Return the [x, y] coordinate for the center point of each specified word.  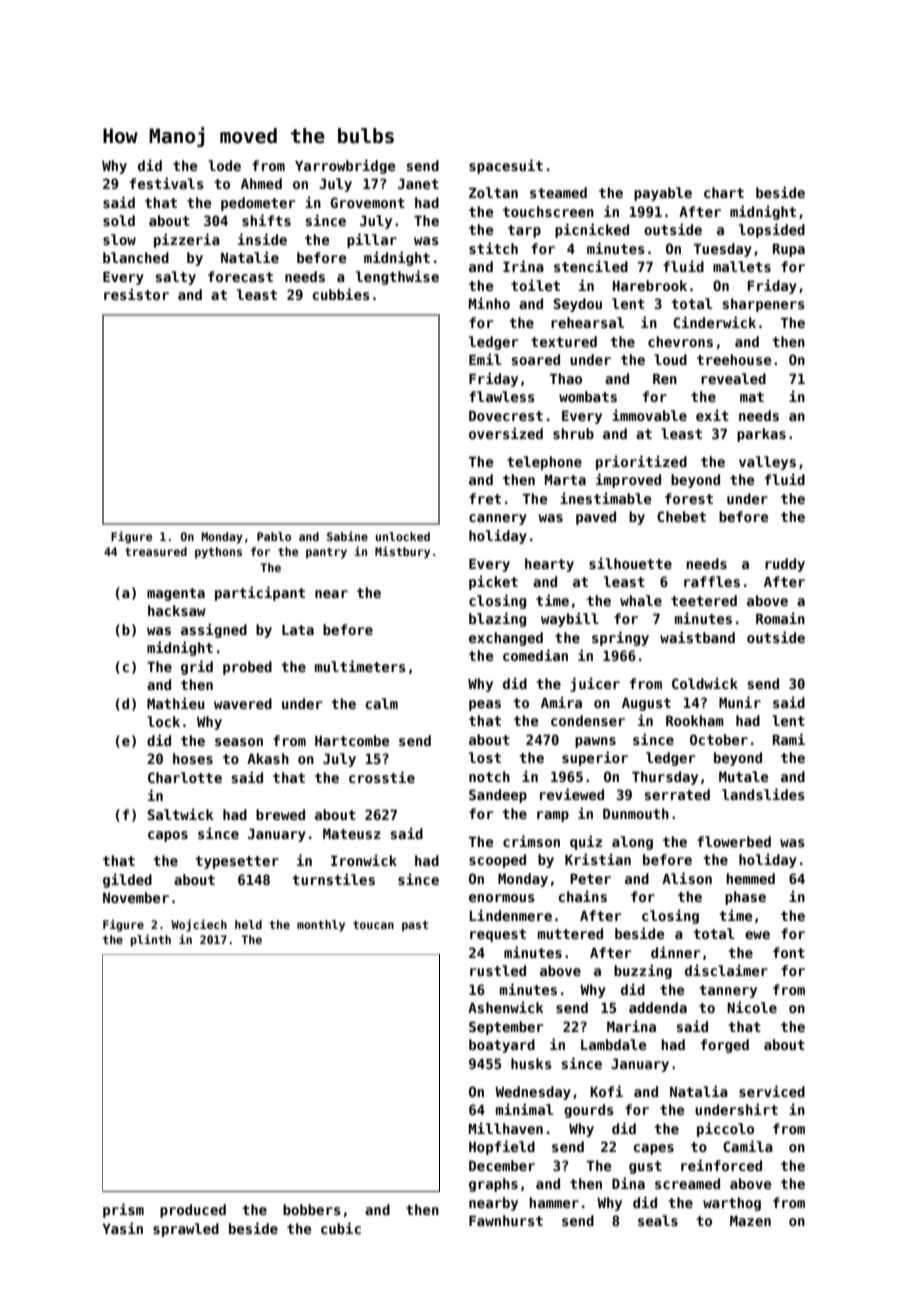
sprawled [186, 1230]
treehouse [734, 359]
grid [197, 667]
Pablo [274, 536]
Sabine [347, 536]
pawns [595, 742]
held [248, 924]
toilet [535, 285]
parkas [761, 435]
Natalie [250, 257]
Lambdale [613, 1044]
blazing [497, 619]
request [498, 935]
